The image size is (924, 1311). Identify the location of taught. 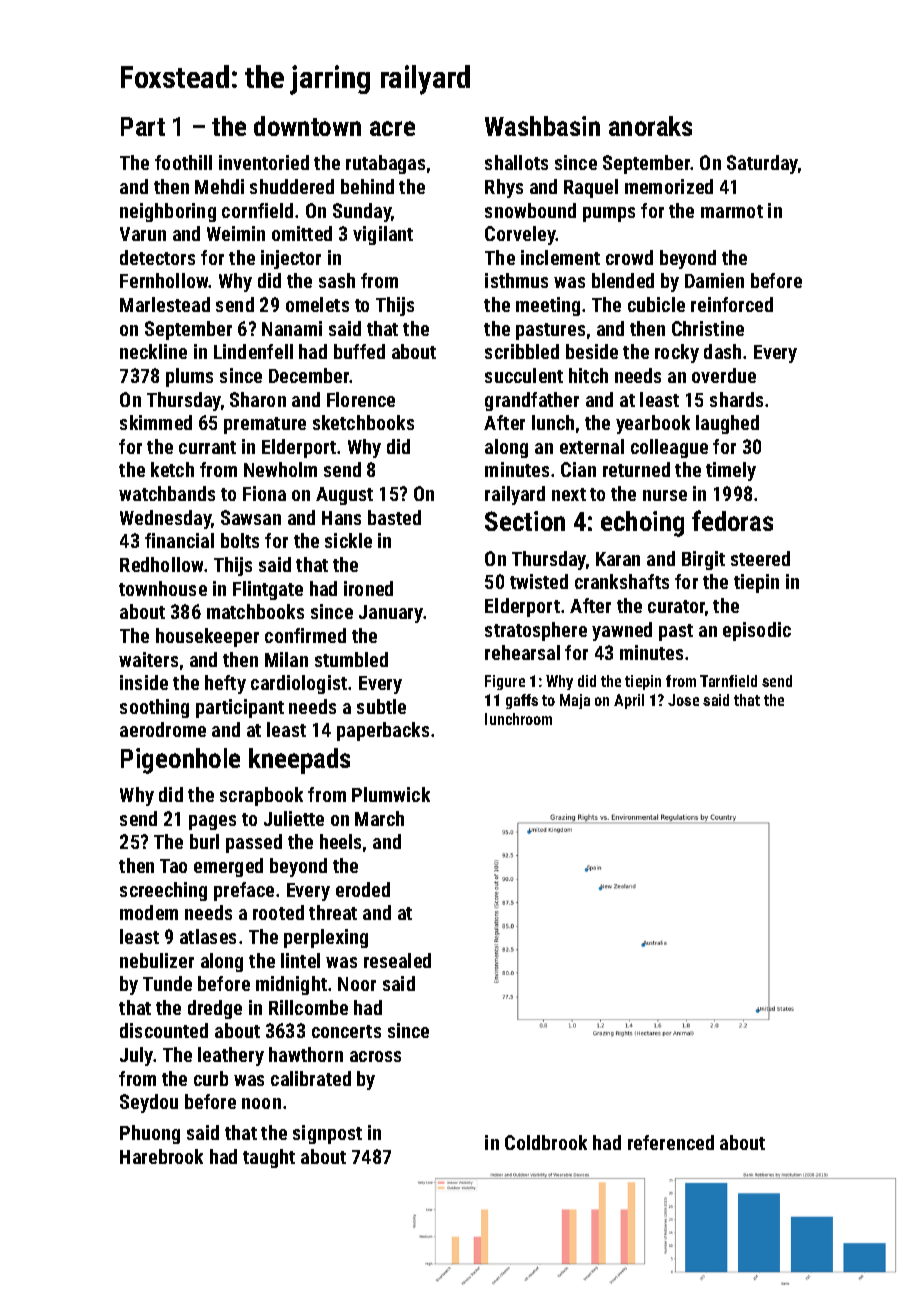
(269, 1158).
